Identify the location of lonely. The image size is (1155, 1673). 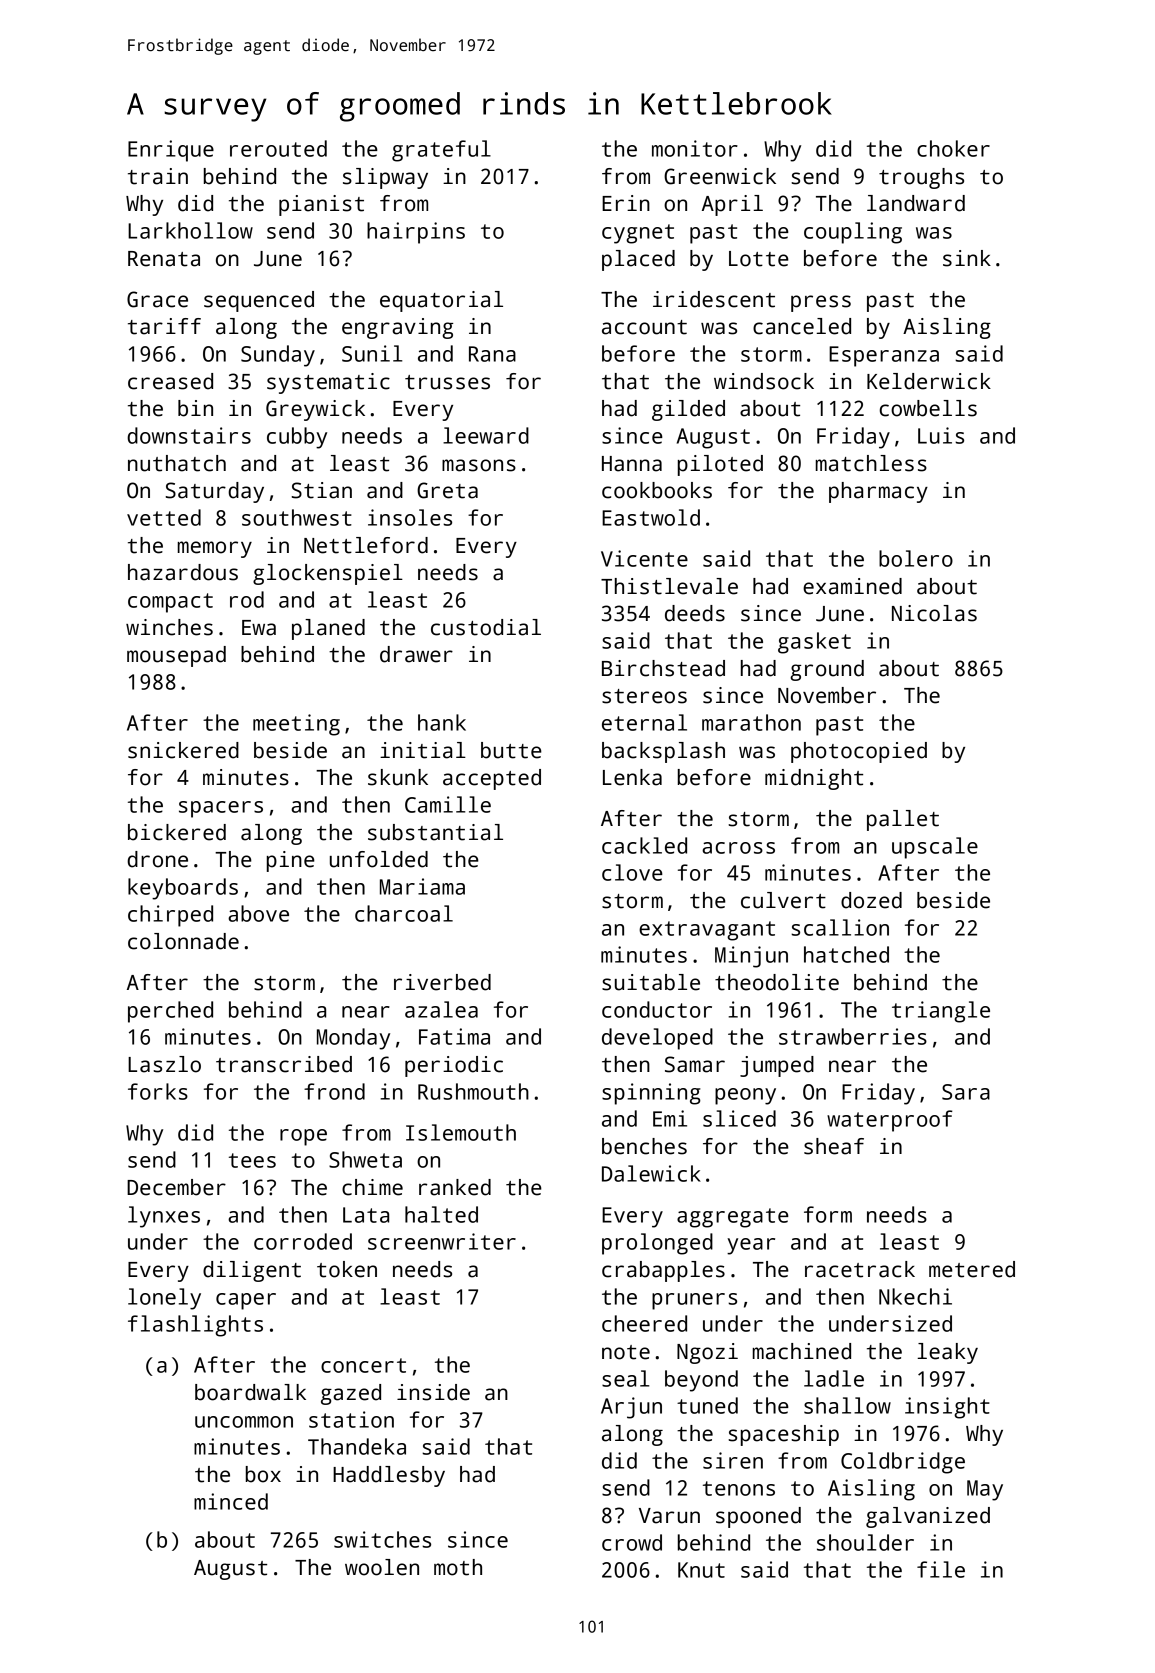
(164, 1299).
